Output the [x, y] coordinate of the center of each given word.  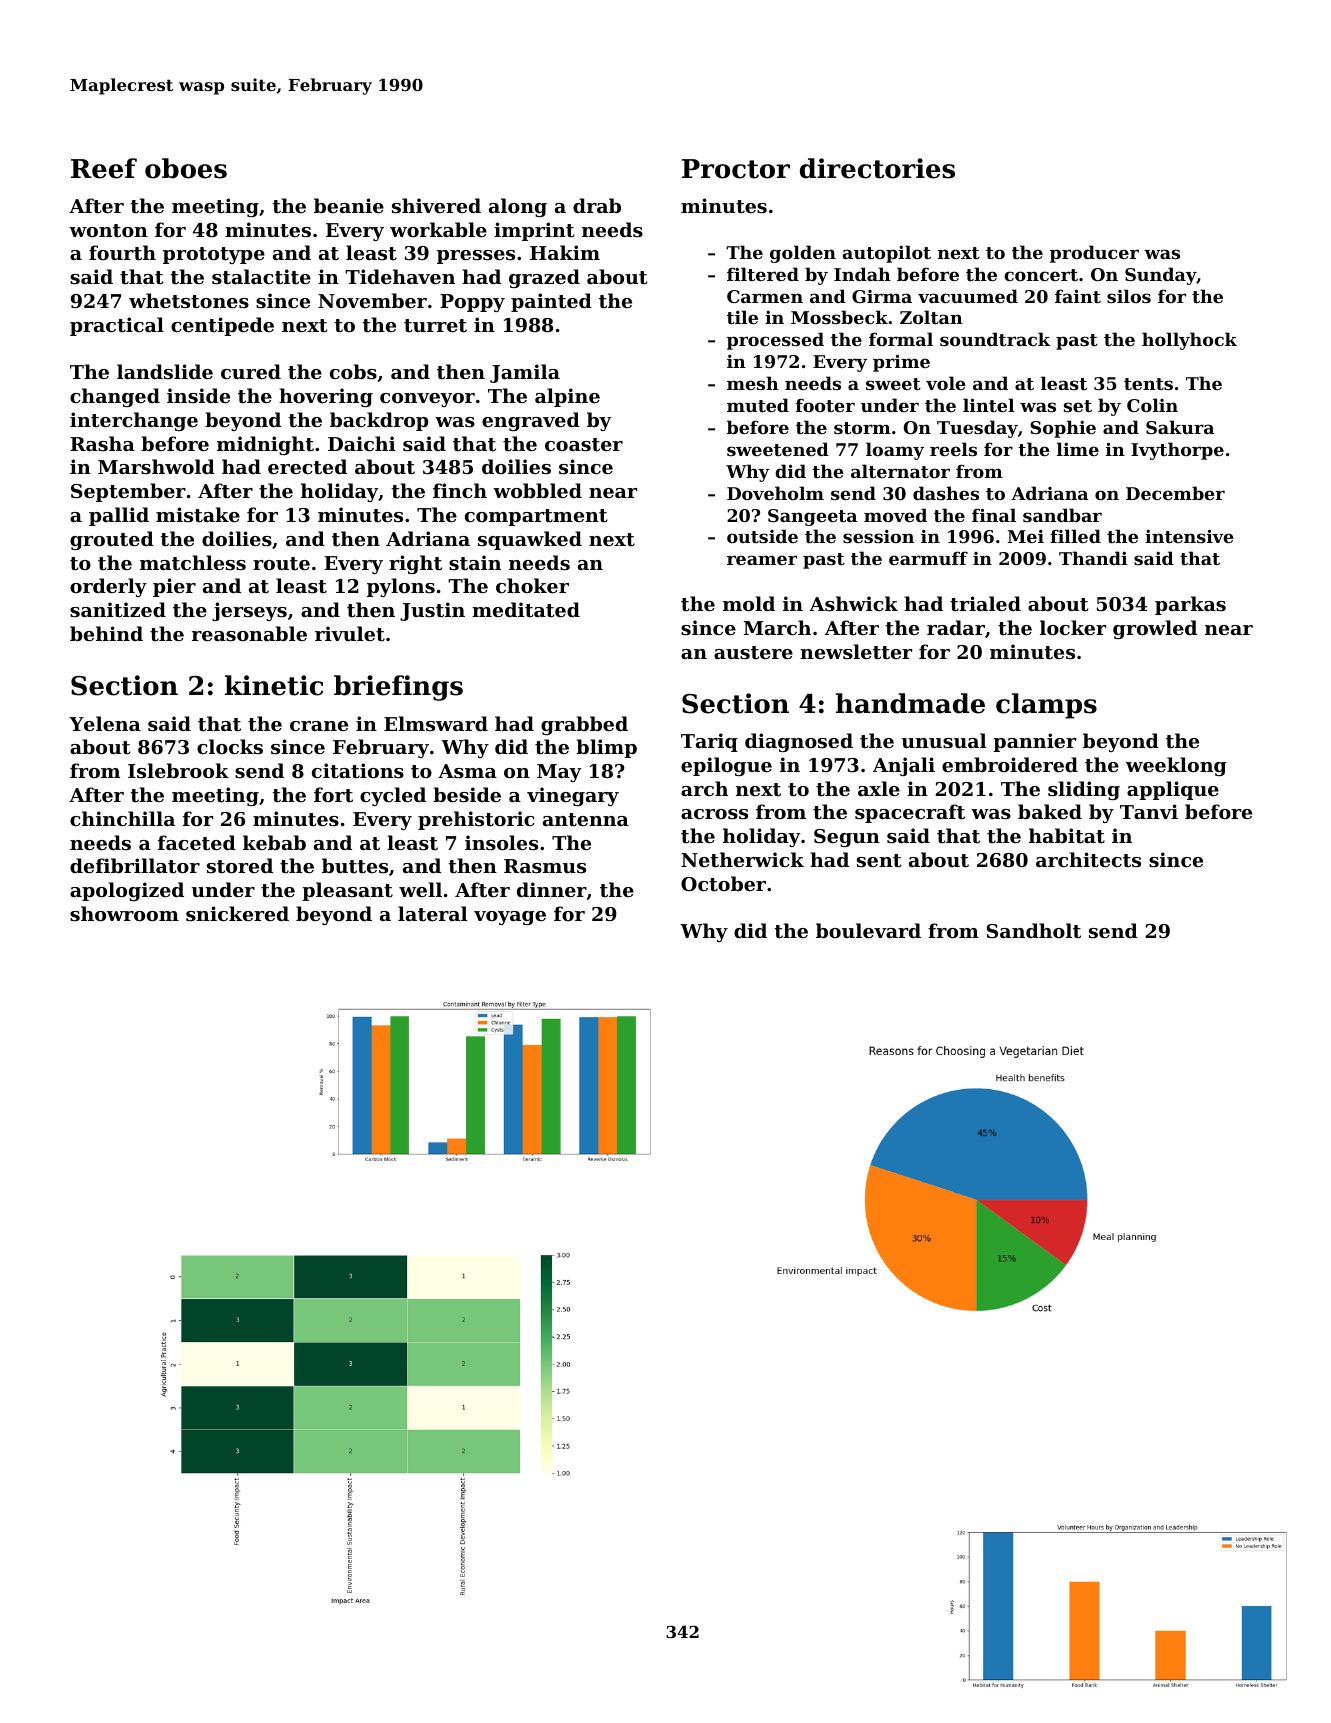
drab [597, 205]
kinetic [274, 685]
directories [877, 168]
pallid [119, 516]
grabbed [584, 725]
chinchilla [122, 818]
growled [1155, 629]
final [994, 515]
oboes [186, 168]
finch [460, 490]
